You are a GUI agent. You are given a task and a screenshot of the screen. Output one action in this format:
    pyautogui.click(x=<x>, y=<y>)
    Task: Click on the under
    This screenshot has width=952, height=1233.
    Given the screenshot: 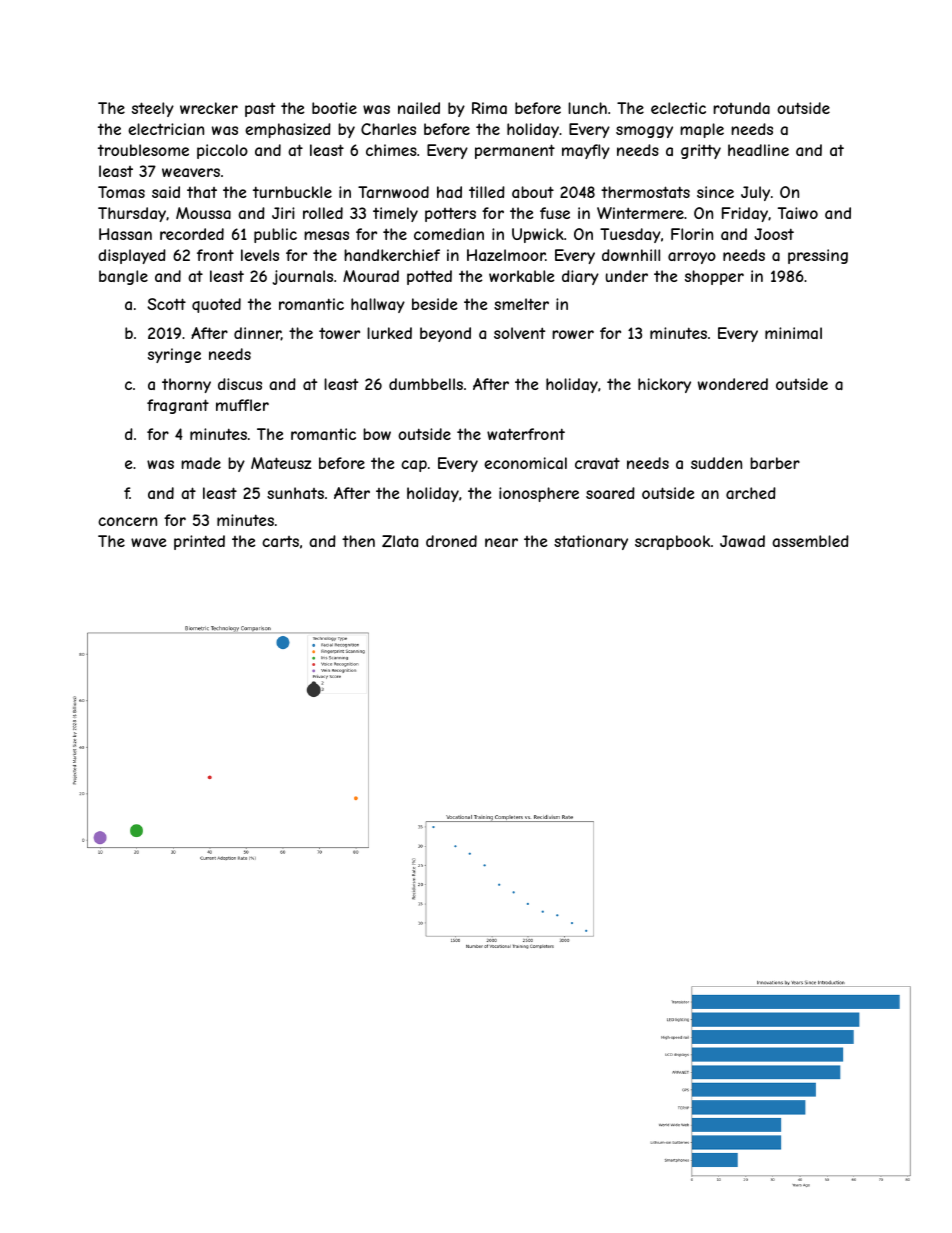 What is the action you would take?
    pyautogui.click(x=627, y=276)
